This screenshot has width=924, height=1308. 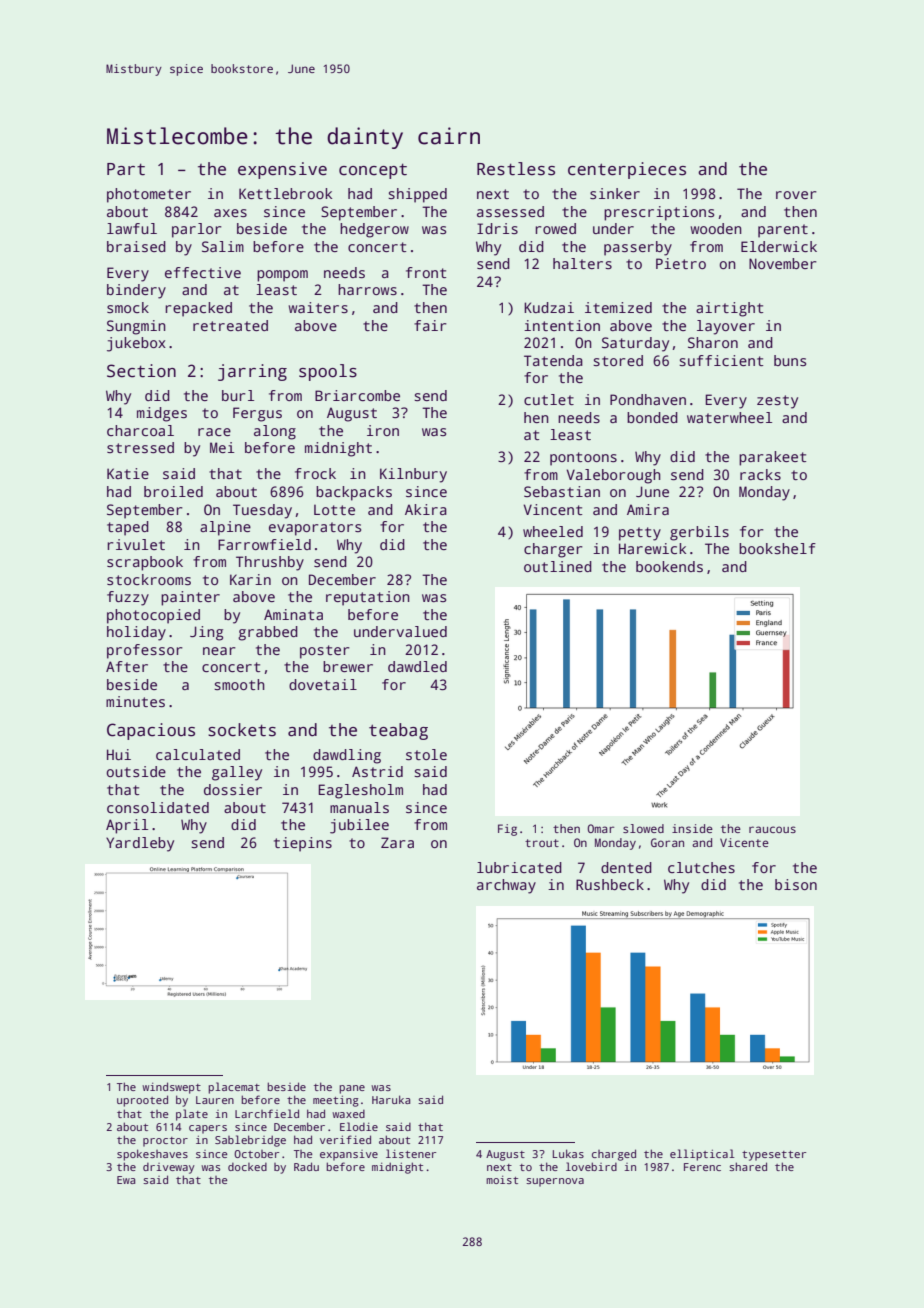 I want to click on shipped, so click(x=417, y=195).
